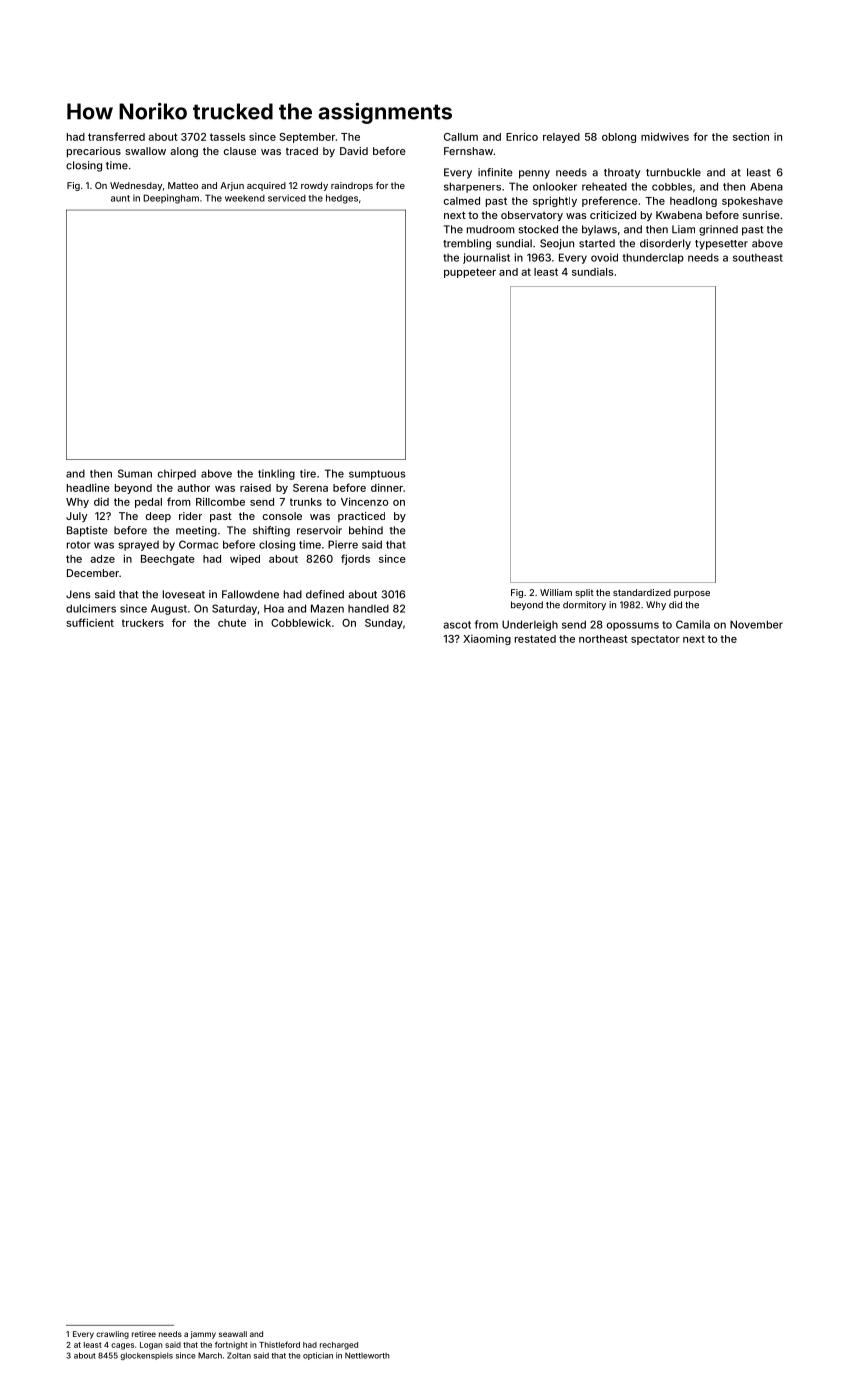  Describe the element at coordinates (339, 1346) in the image. I see `recharged` at that location.
